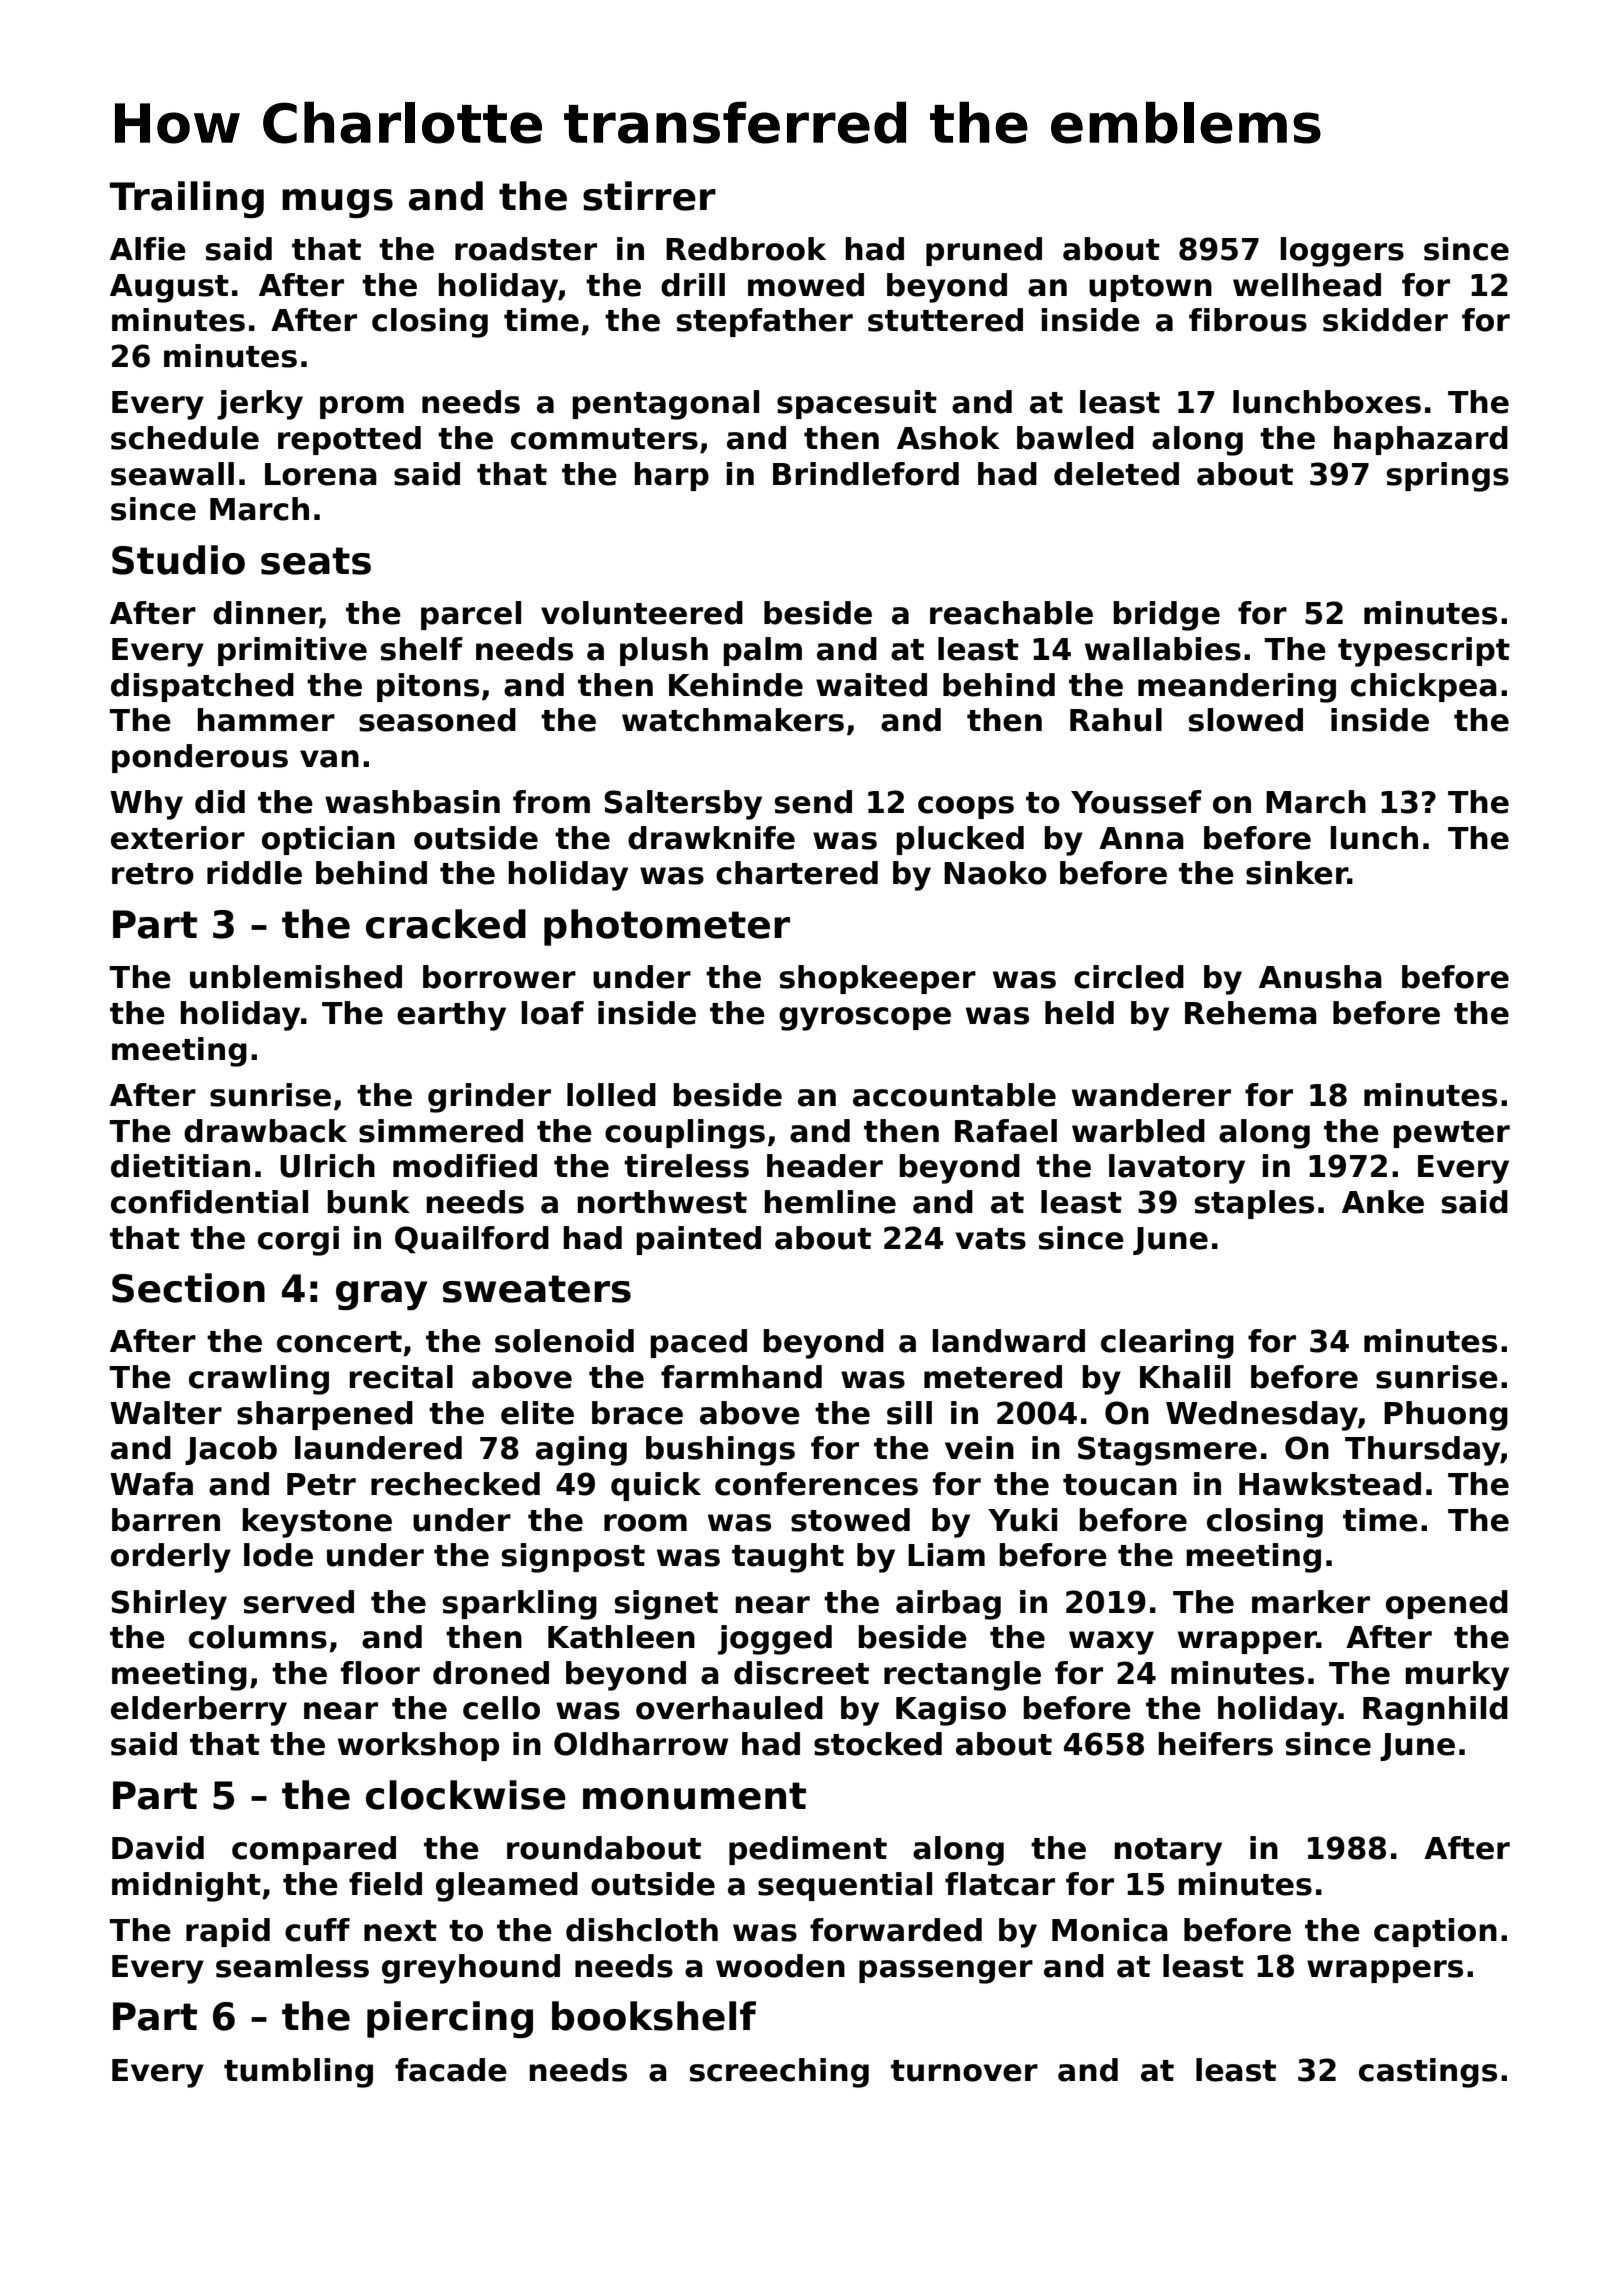 The image size is (1620, 2292). What do you see at coordinates (1185, 1377) in the image?
I see `Khalil` at bounding box center [1185, 1377].
